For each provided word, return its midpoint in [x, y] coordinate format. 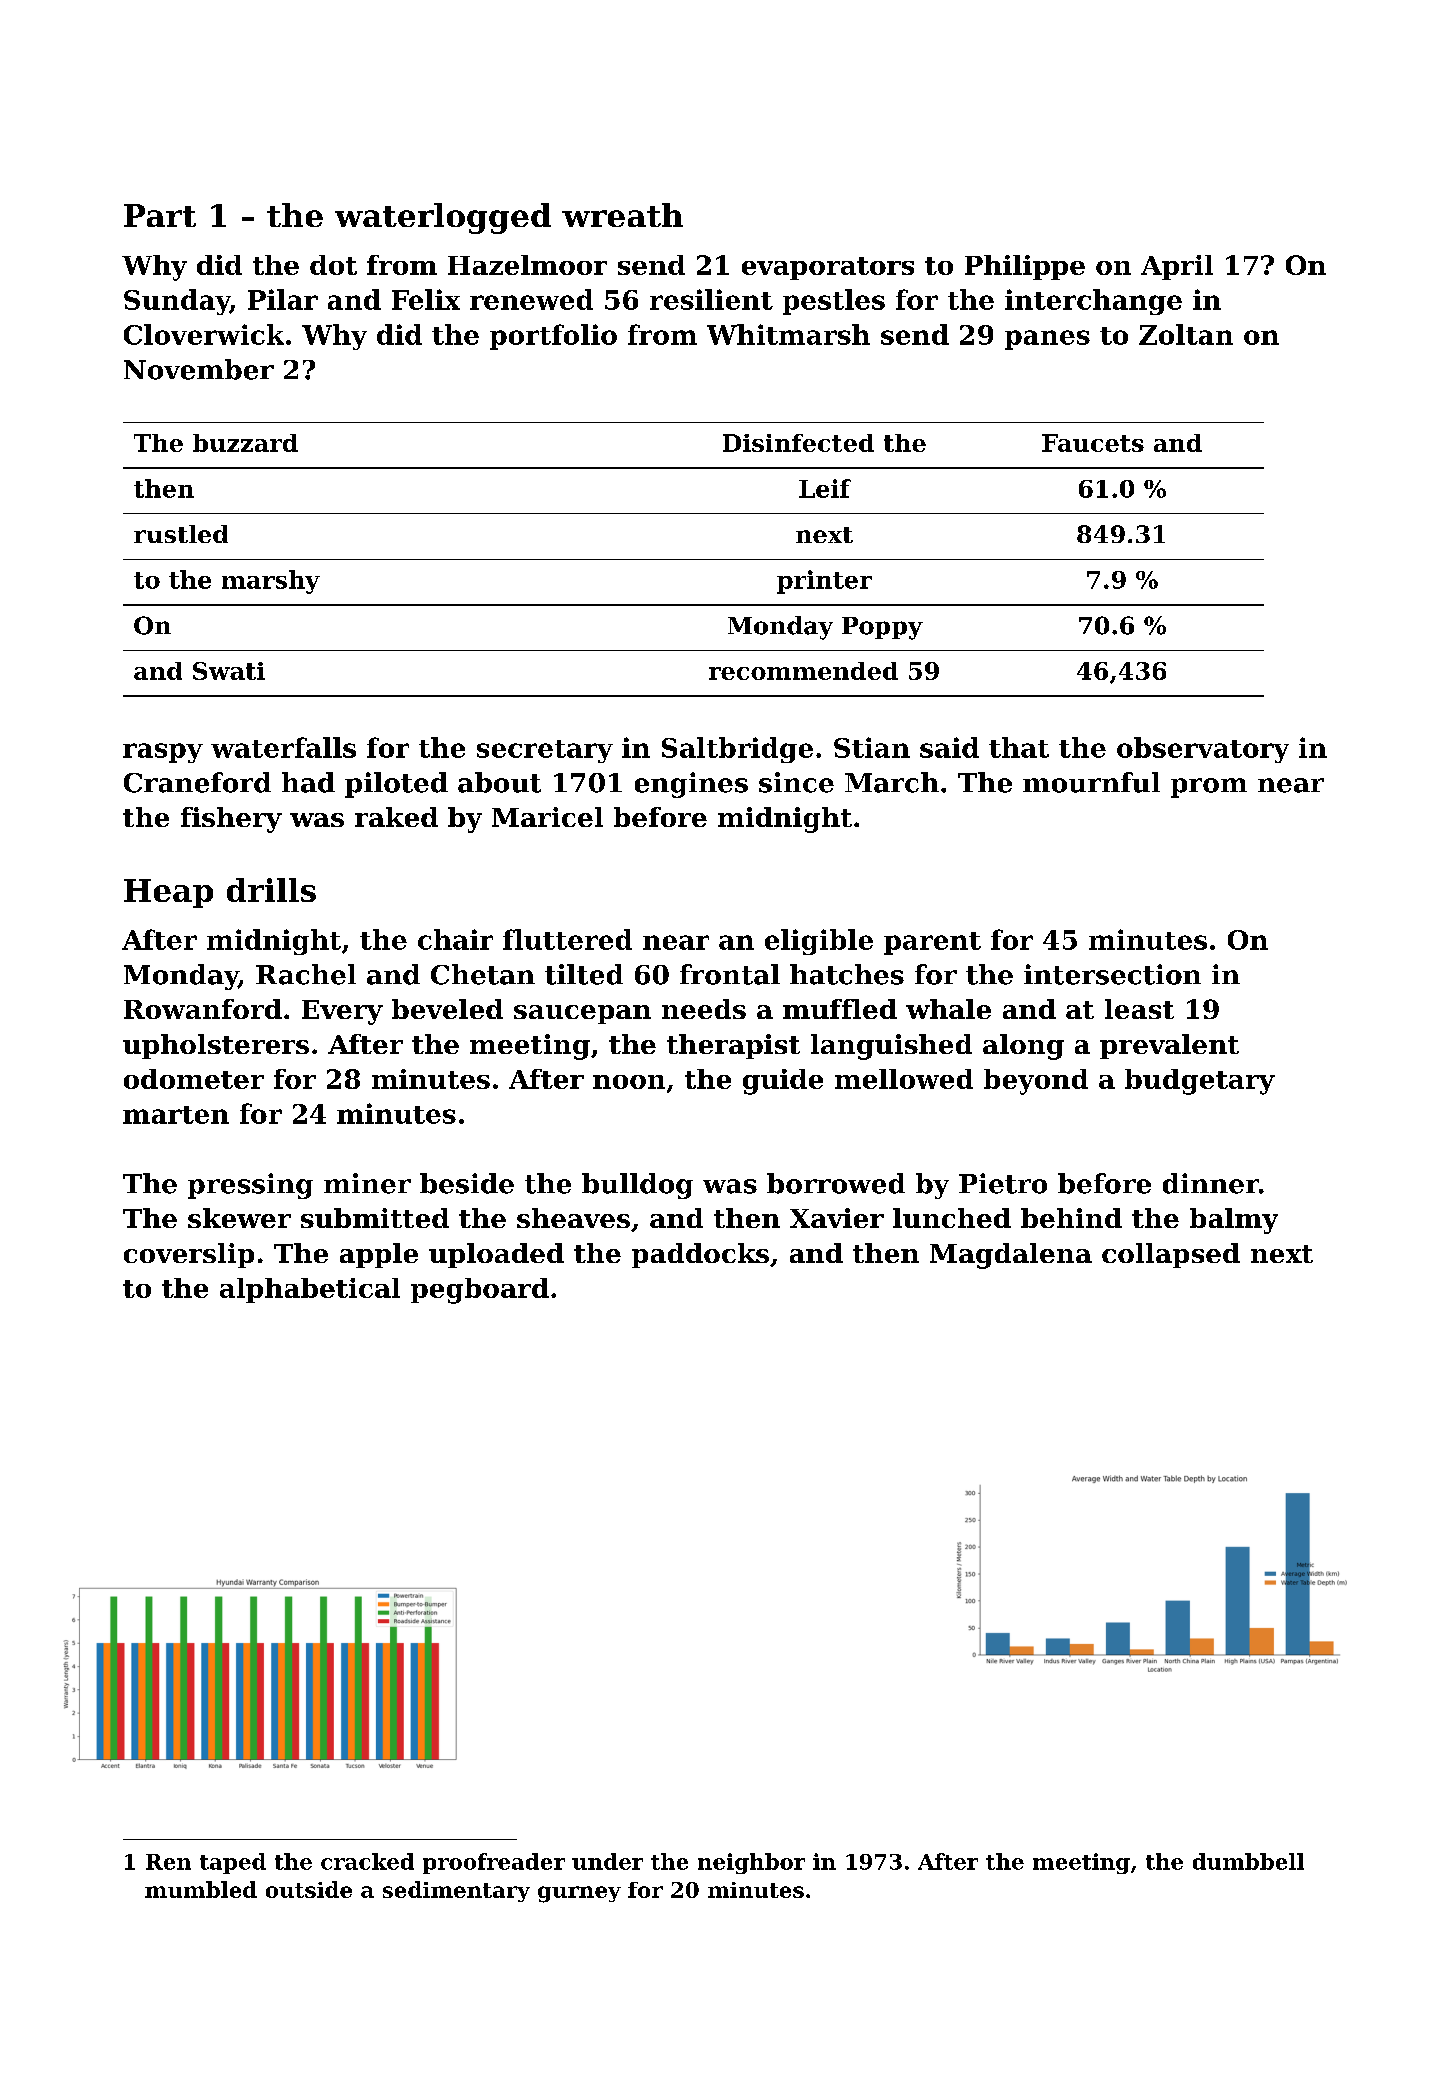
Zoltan [1186, 334]
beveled [447, 1009]
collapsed [1171, 1255]
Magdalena [1011, 1256]
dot [333, 265]
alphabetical [310, 1290]
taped [233, 1863]
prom [1209, 788]
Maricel [547, 817]
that [1019, 747]
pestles [834, 302]
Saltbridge [737, 750]
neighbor [751, 1863]
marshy [271, 582]
